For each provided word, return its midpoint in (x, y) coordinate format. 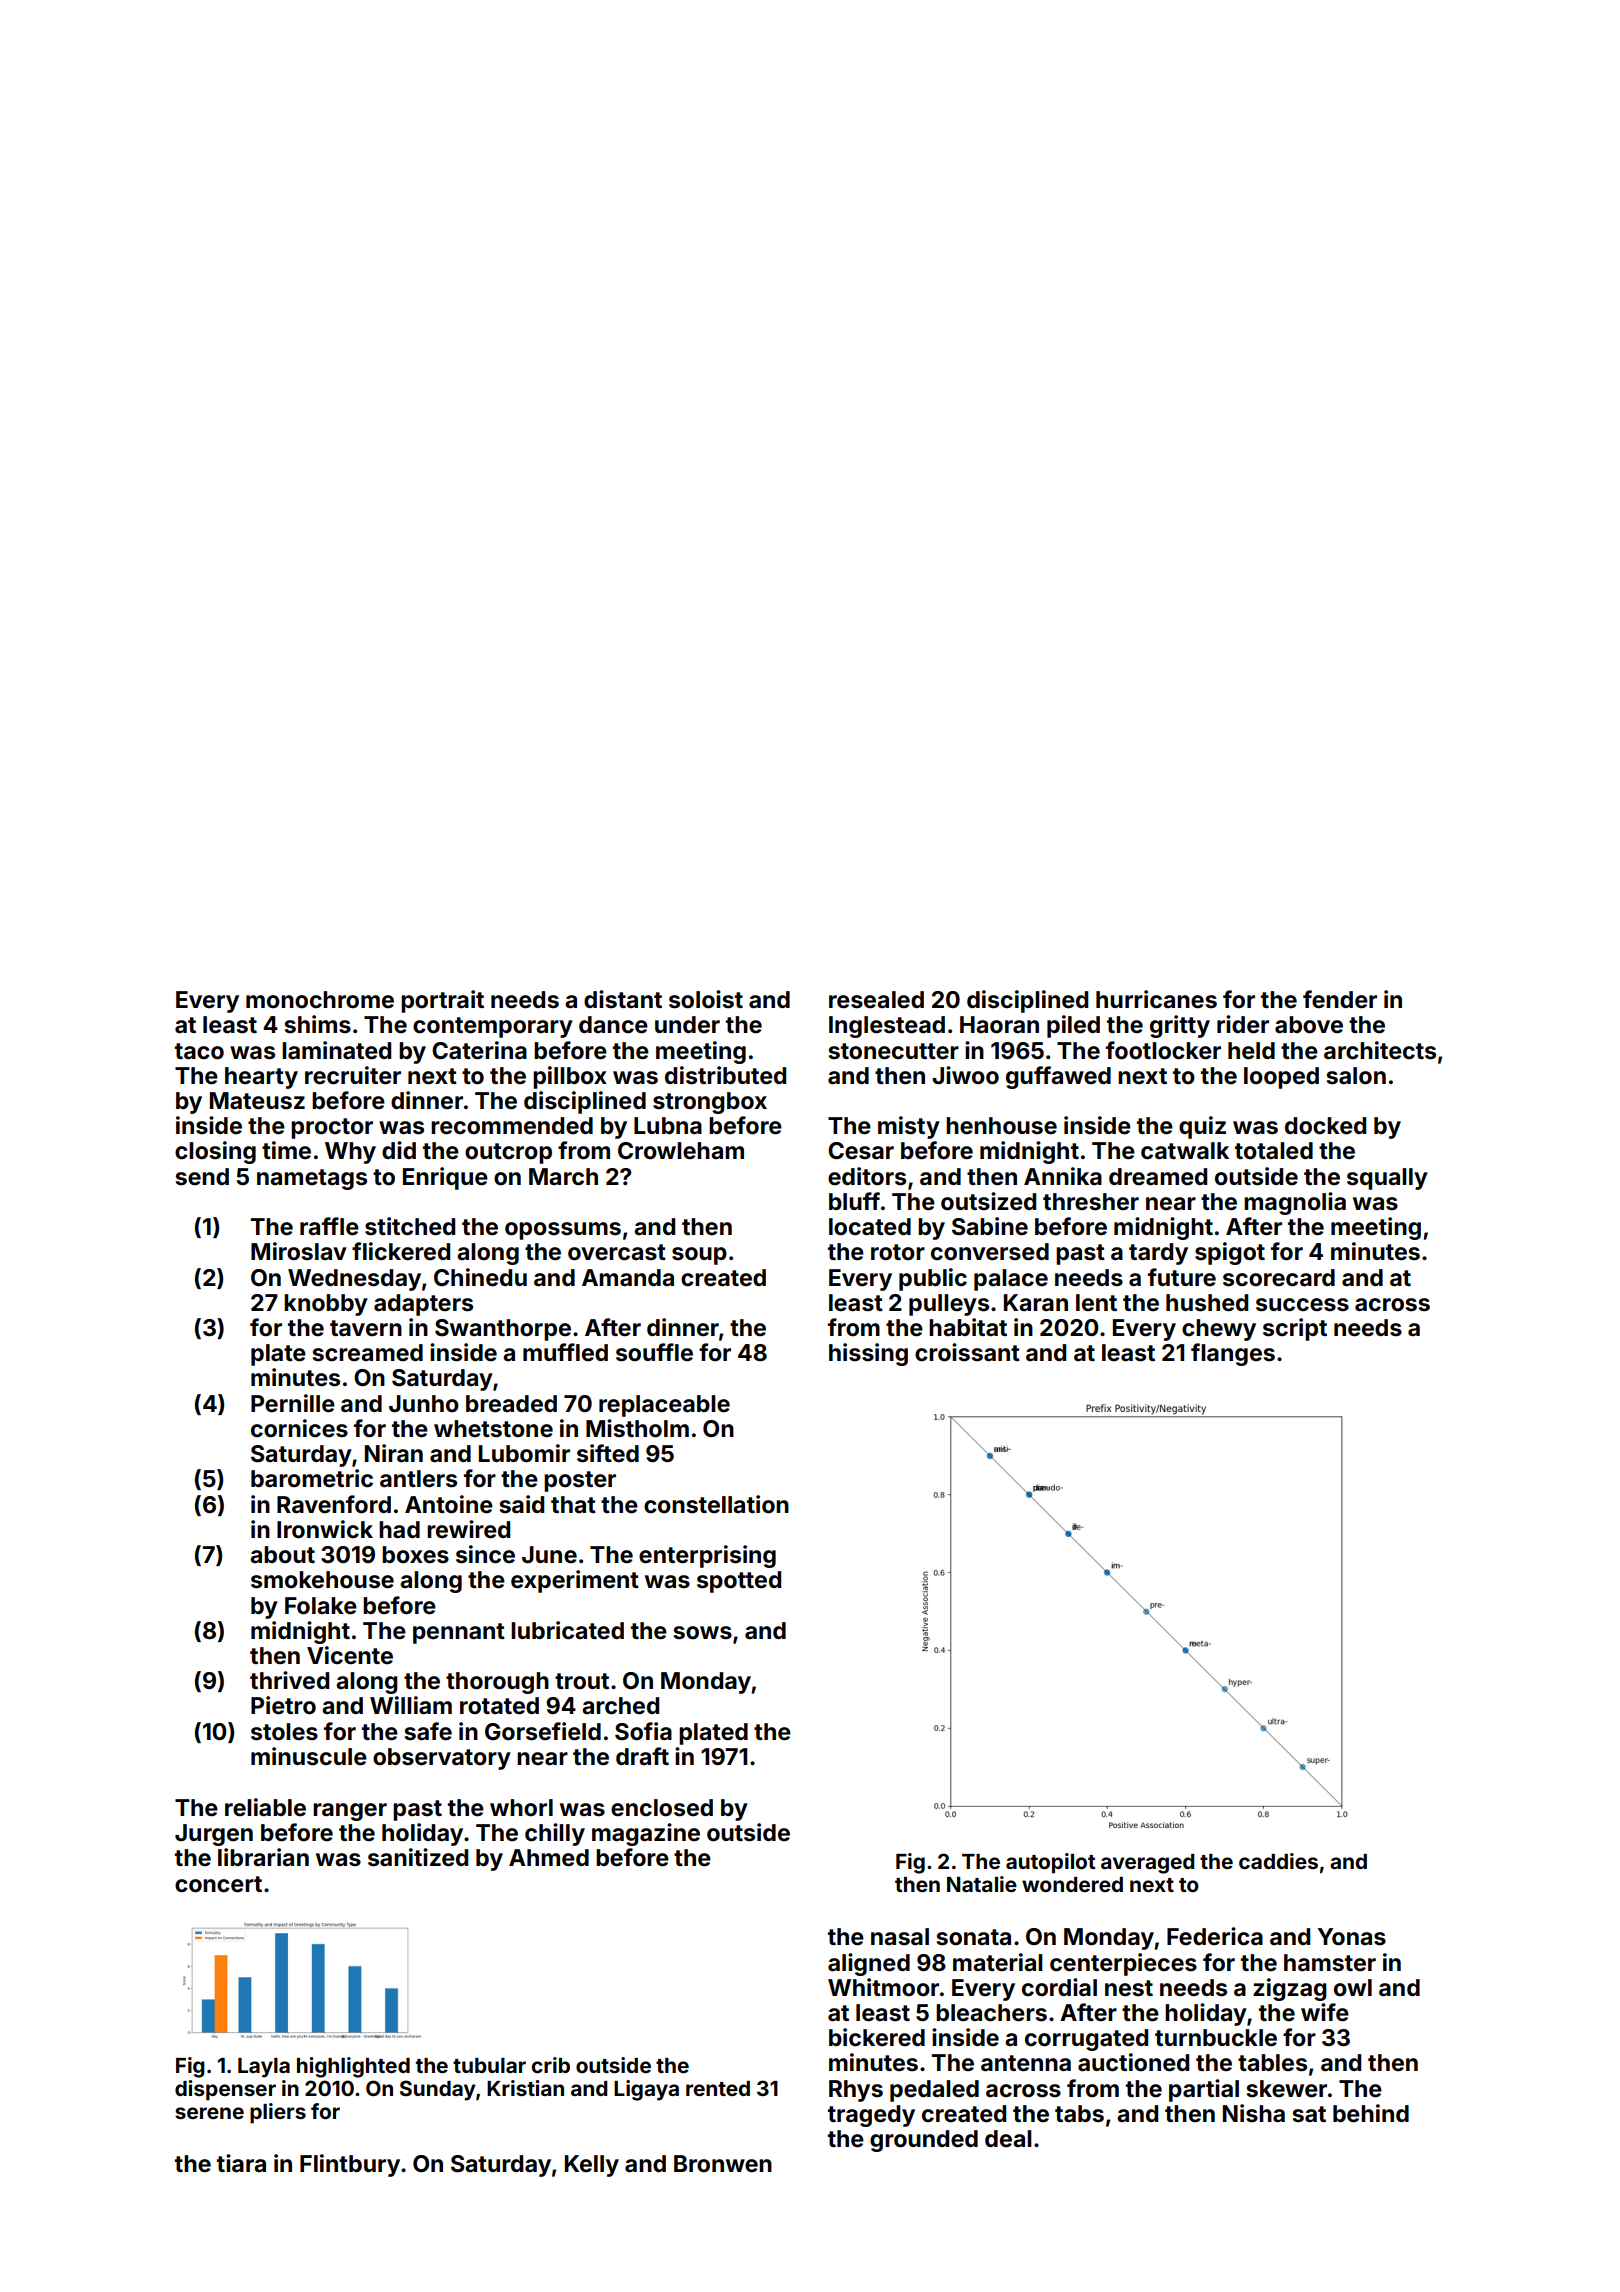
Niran (394, 1453)
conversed (990, 1252)
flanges (1233, 1354)
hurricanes (1156, 999)
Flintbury (350, 2165)
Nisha (1254, 2113)
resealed (876, 1000)
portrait (442, 1001)
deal (1008, 2138)
